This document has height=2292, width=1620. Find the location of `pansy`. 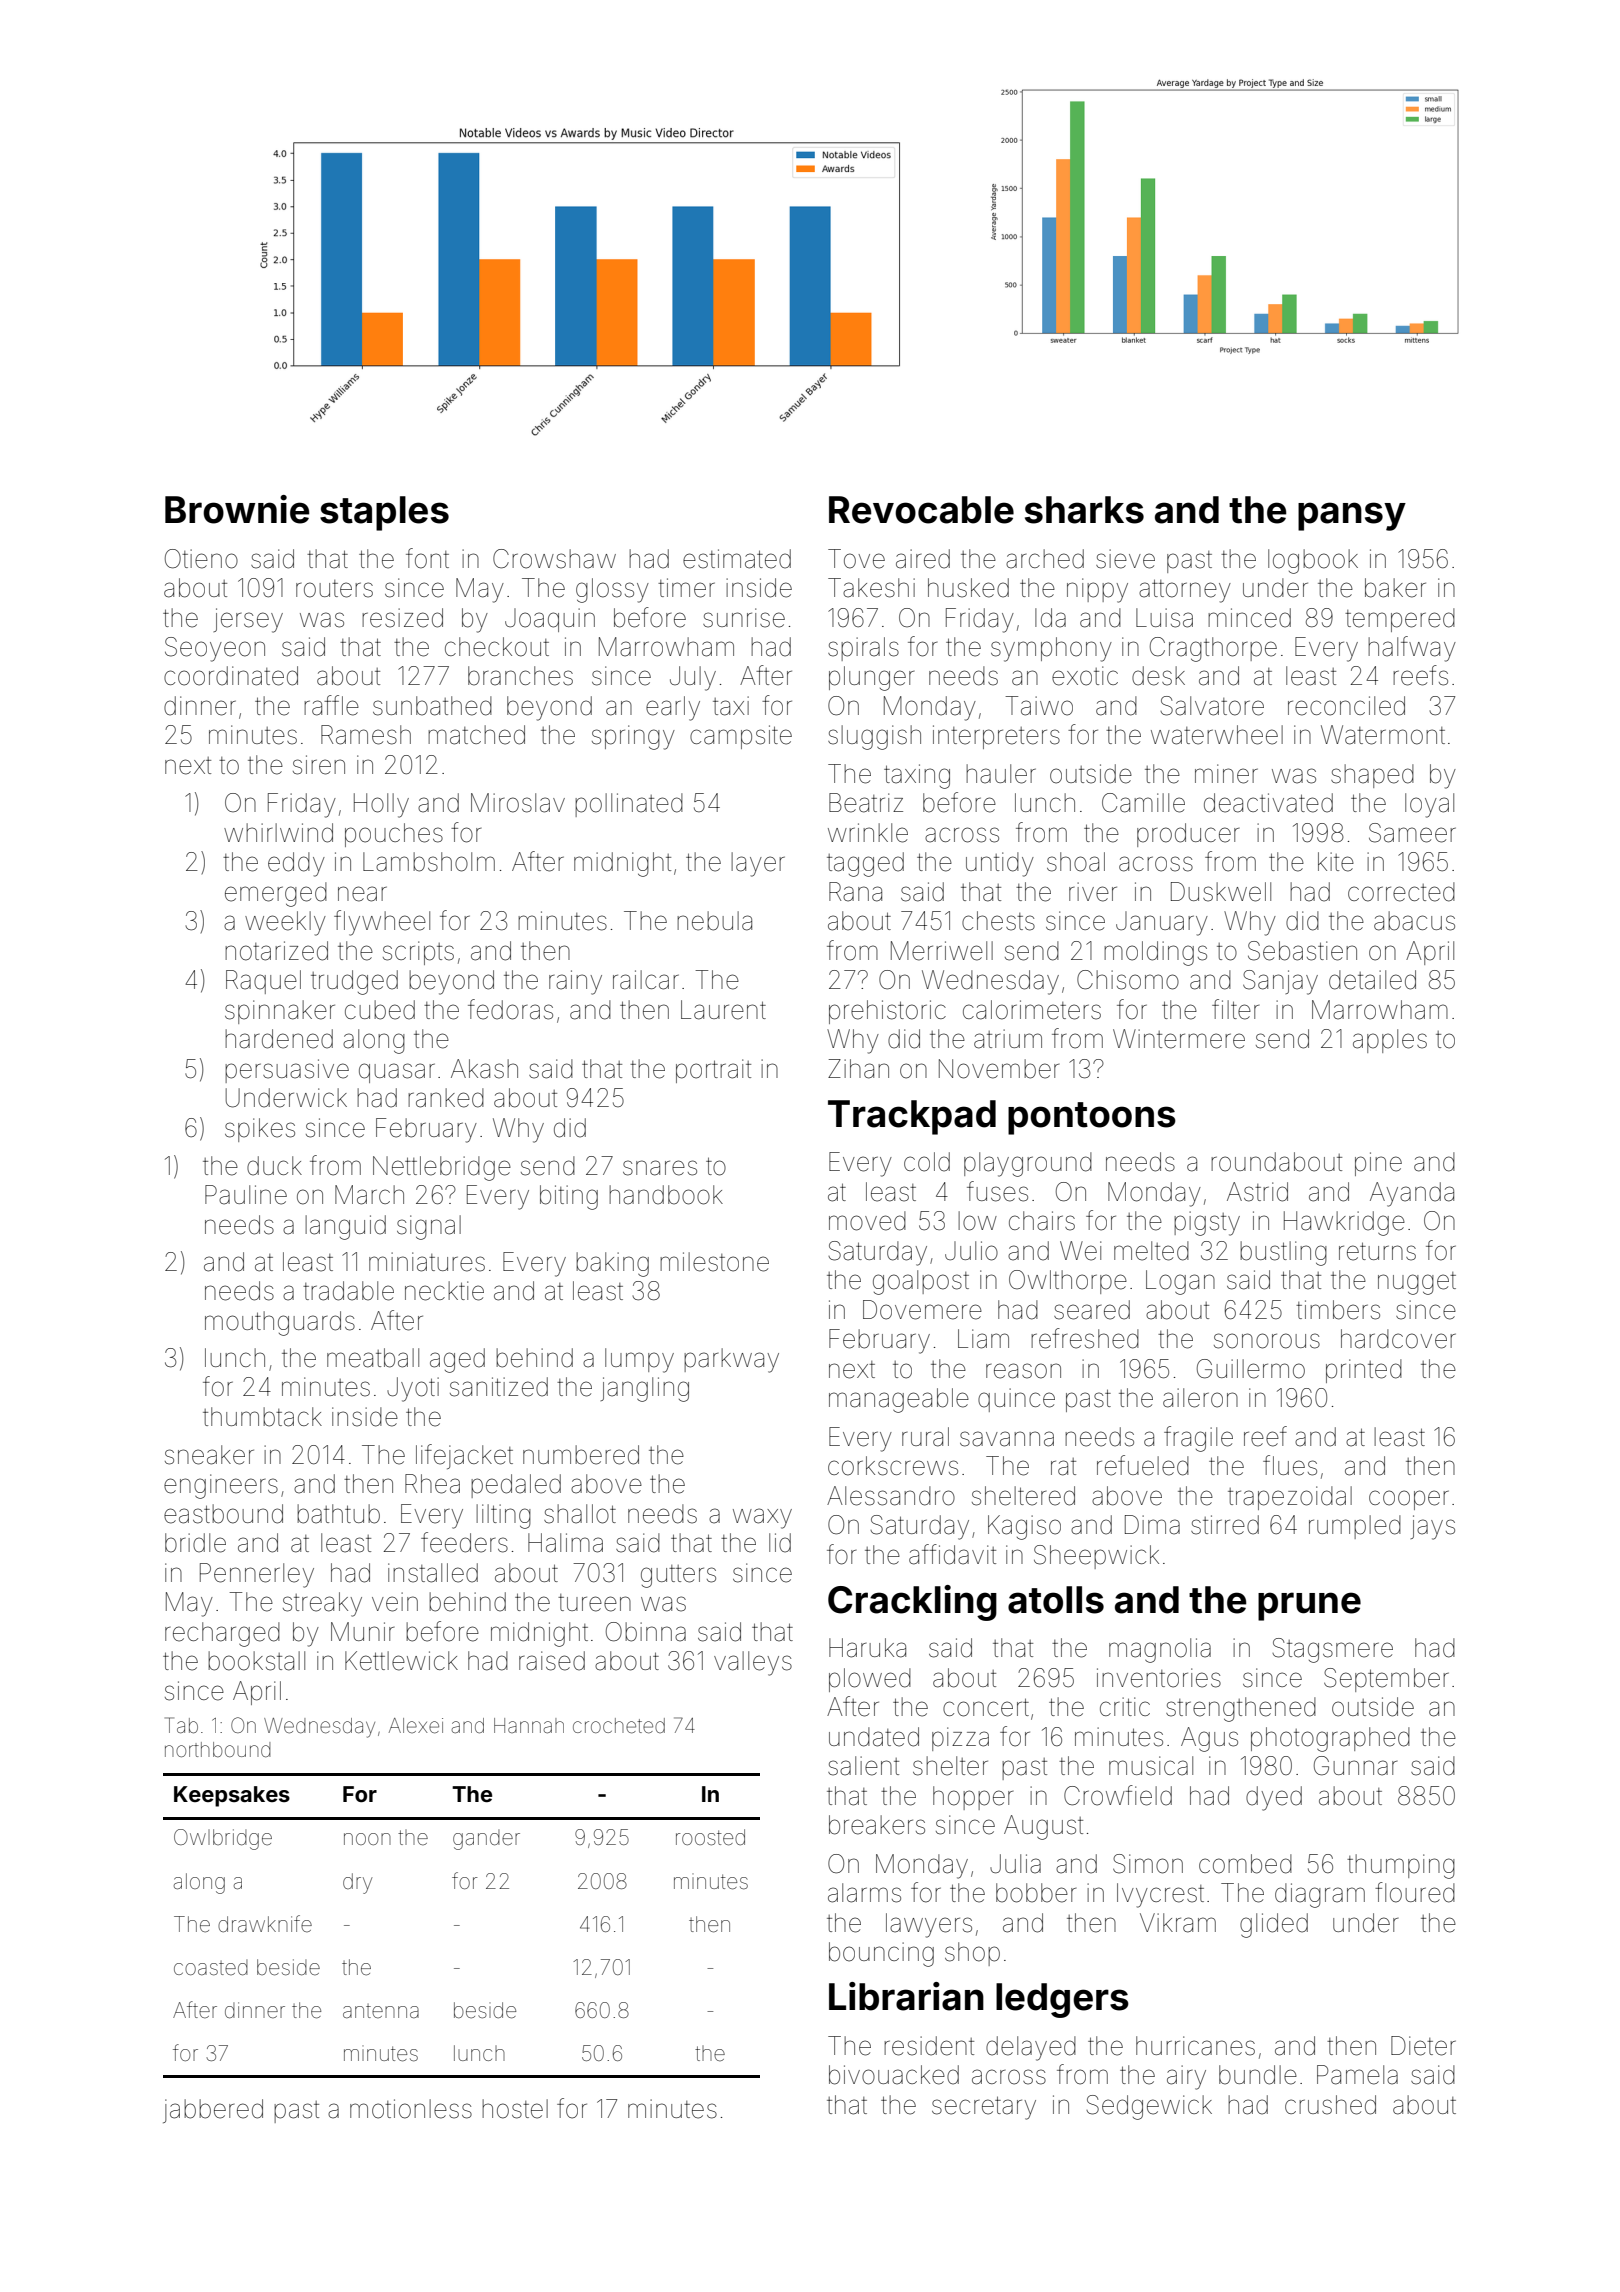

pansy is located at coordinates (1352, 516).
